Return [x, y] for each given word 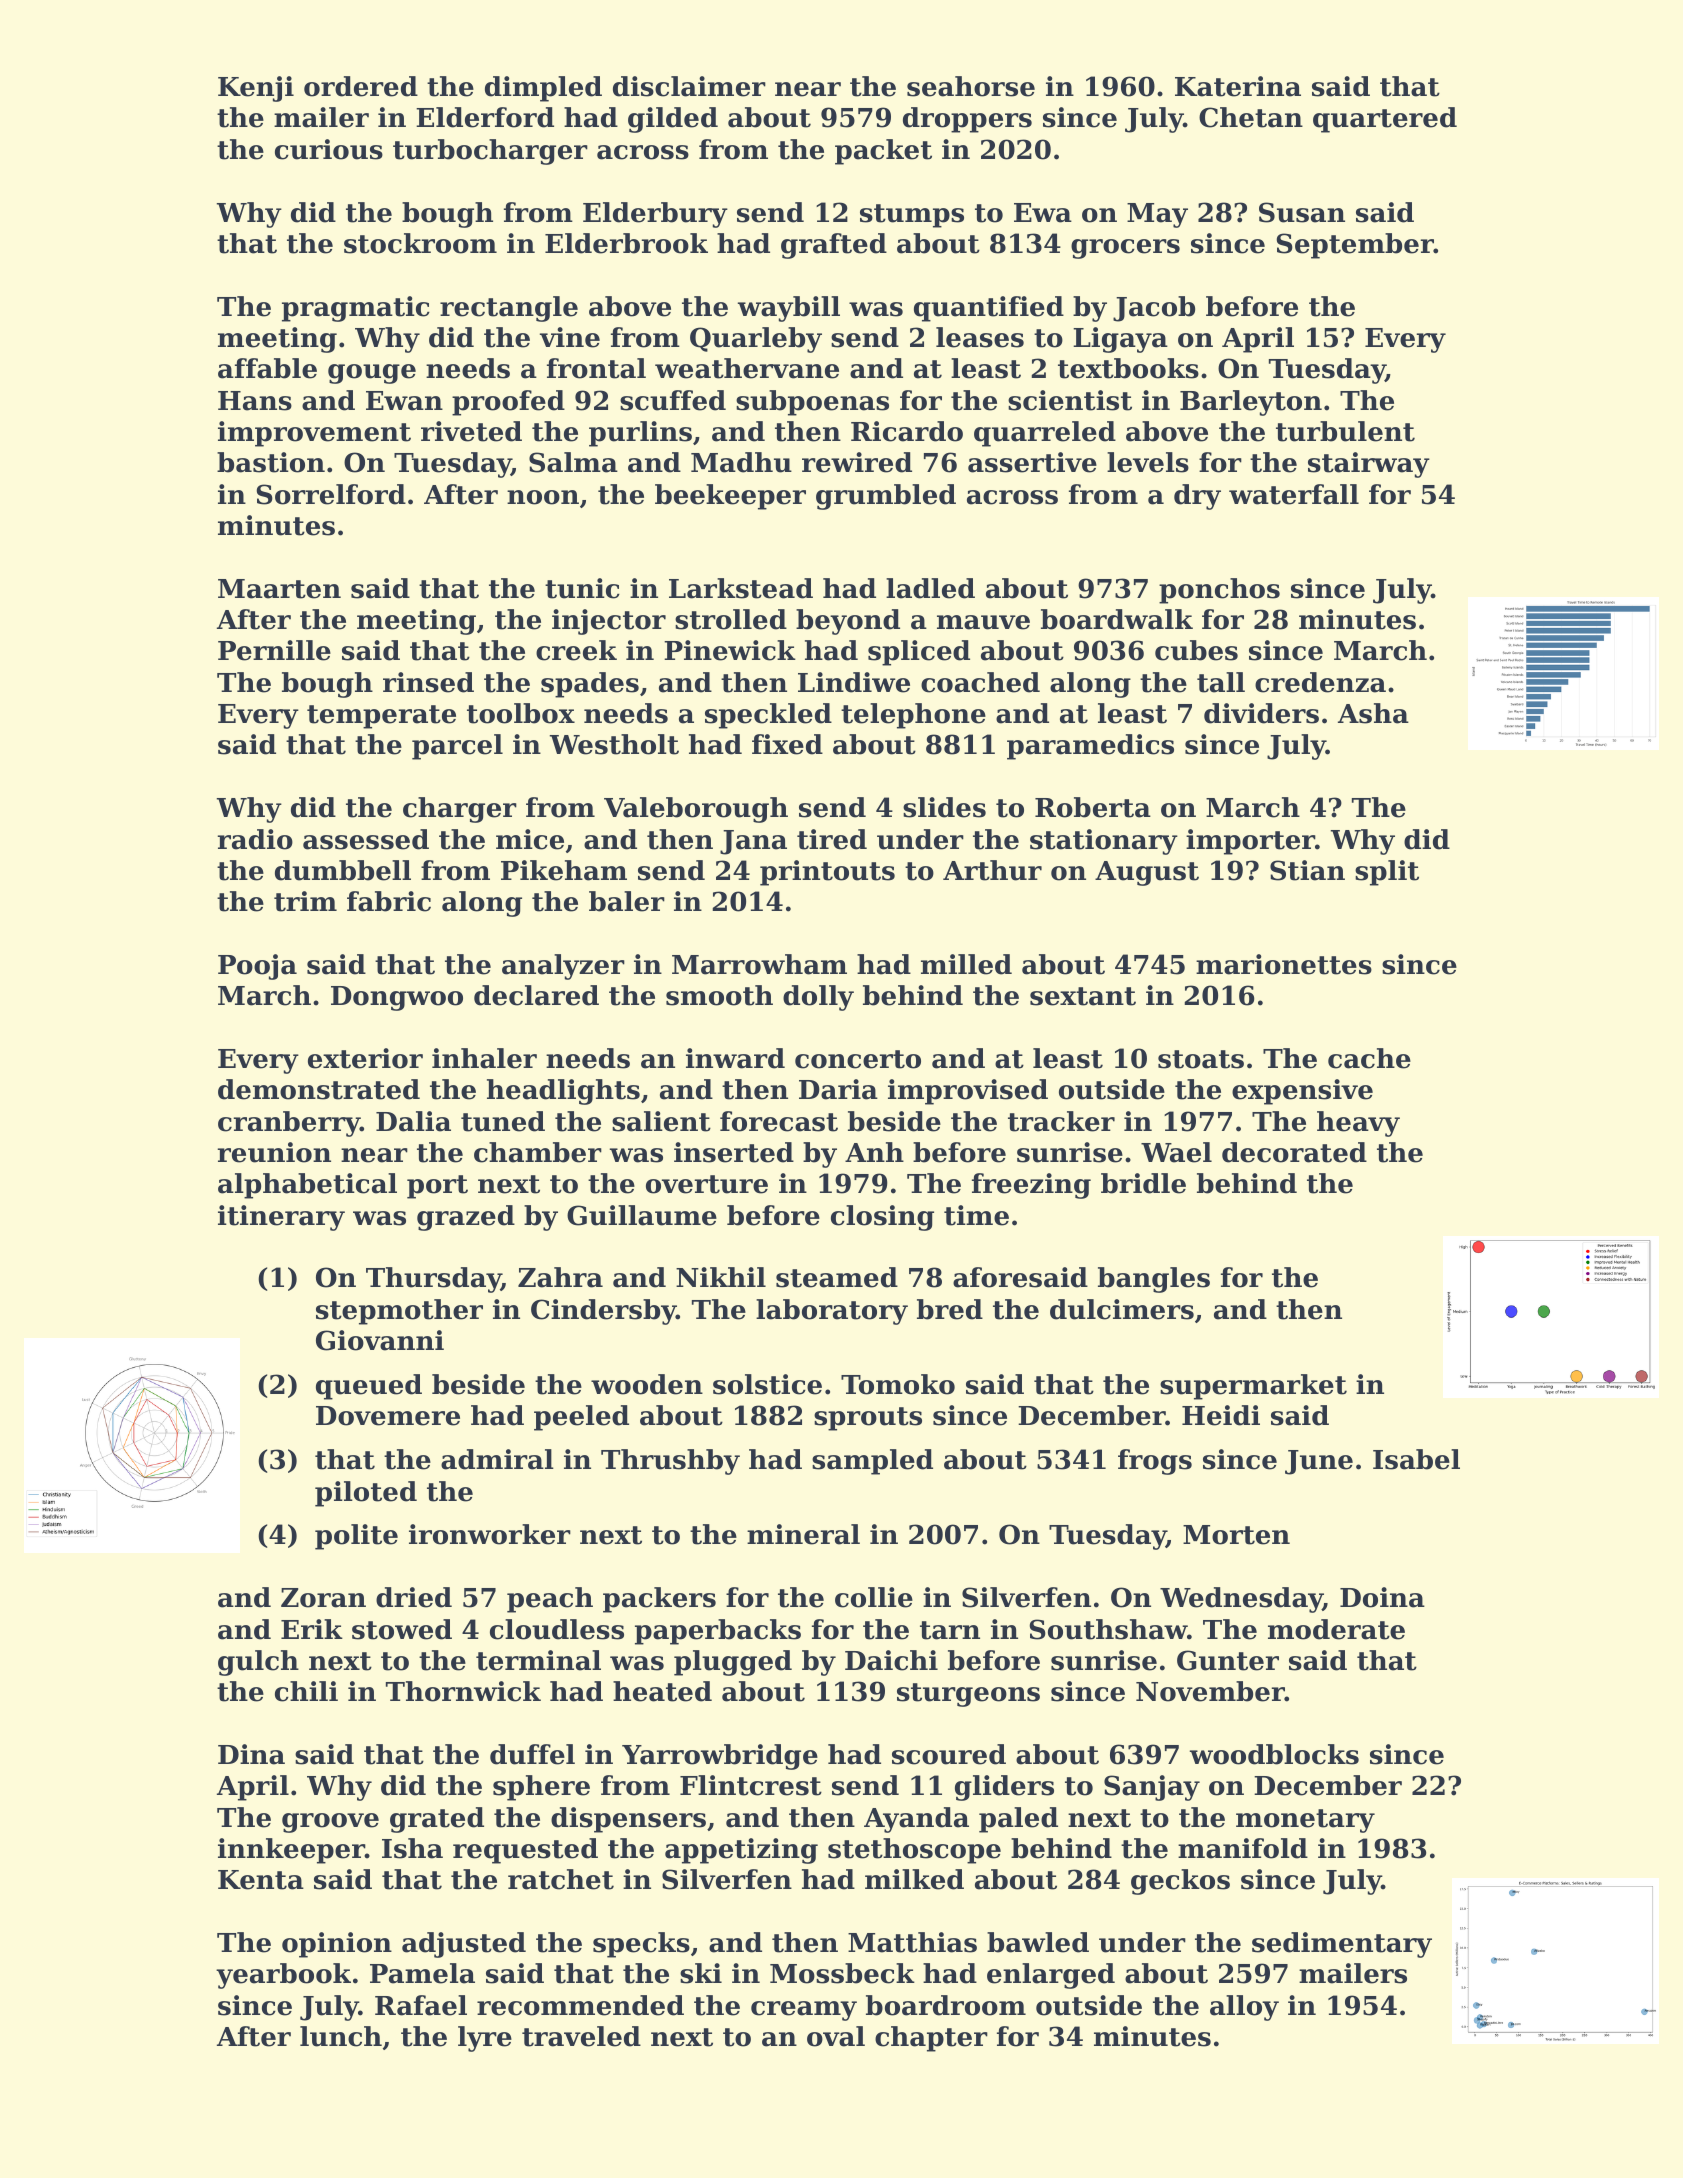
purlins [640, 434]
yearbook [283, 1976]
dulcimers [1122, 1309]
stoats [1201, 1059]
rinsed [428, 682]
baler [627, 901]
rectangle [509, 309]
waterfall [1294, 494]
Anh [874, 1152]
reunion [274, 1152]
